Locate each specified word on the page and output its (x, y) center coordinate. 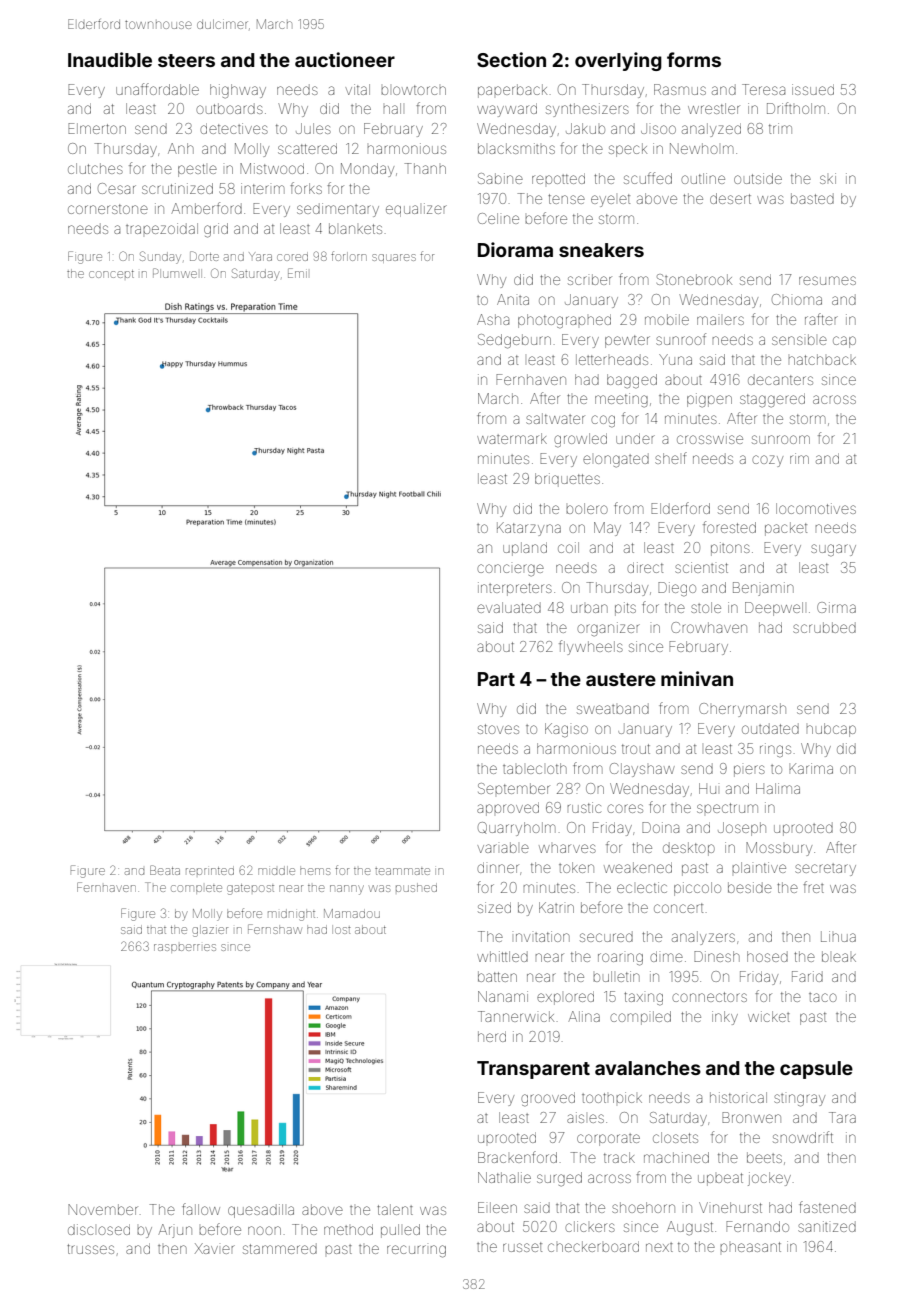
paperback (512, 91)
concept (111, 274)
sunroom (781, 439)
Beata (165, 870)
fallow (201, 1209)
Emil (297, 273)
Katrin (556, 907)
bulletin (616, 976)
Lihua (838, 936)
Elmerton (97, 128)
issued (813, 89)
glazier (210, 931)
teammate (402, 871)
